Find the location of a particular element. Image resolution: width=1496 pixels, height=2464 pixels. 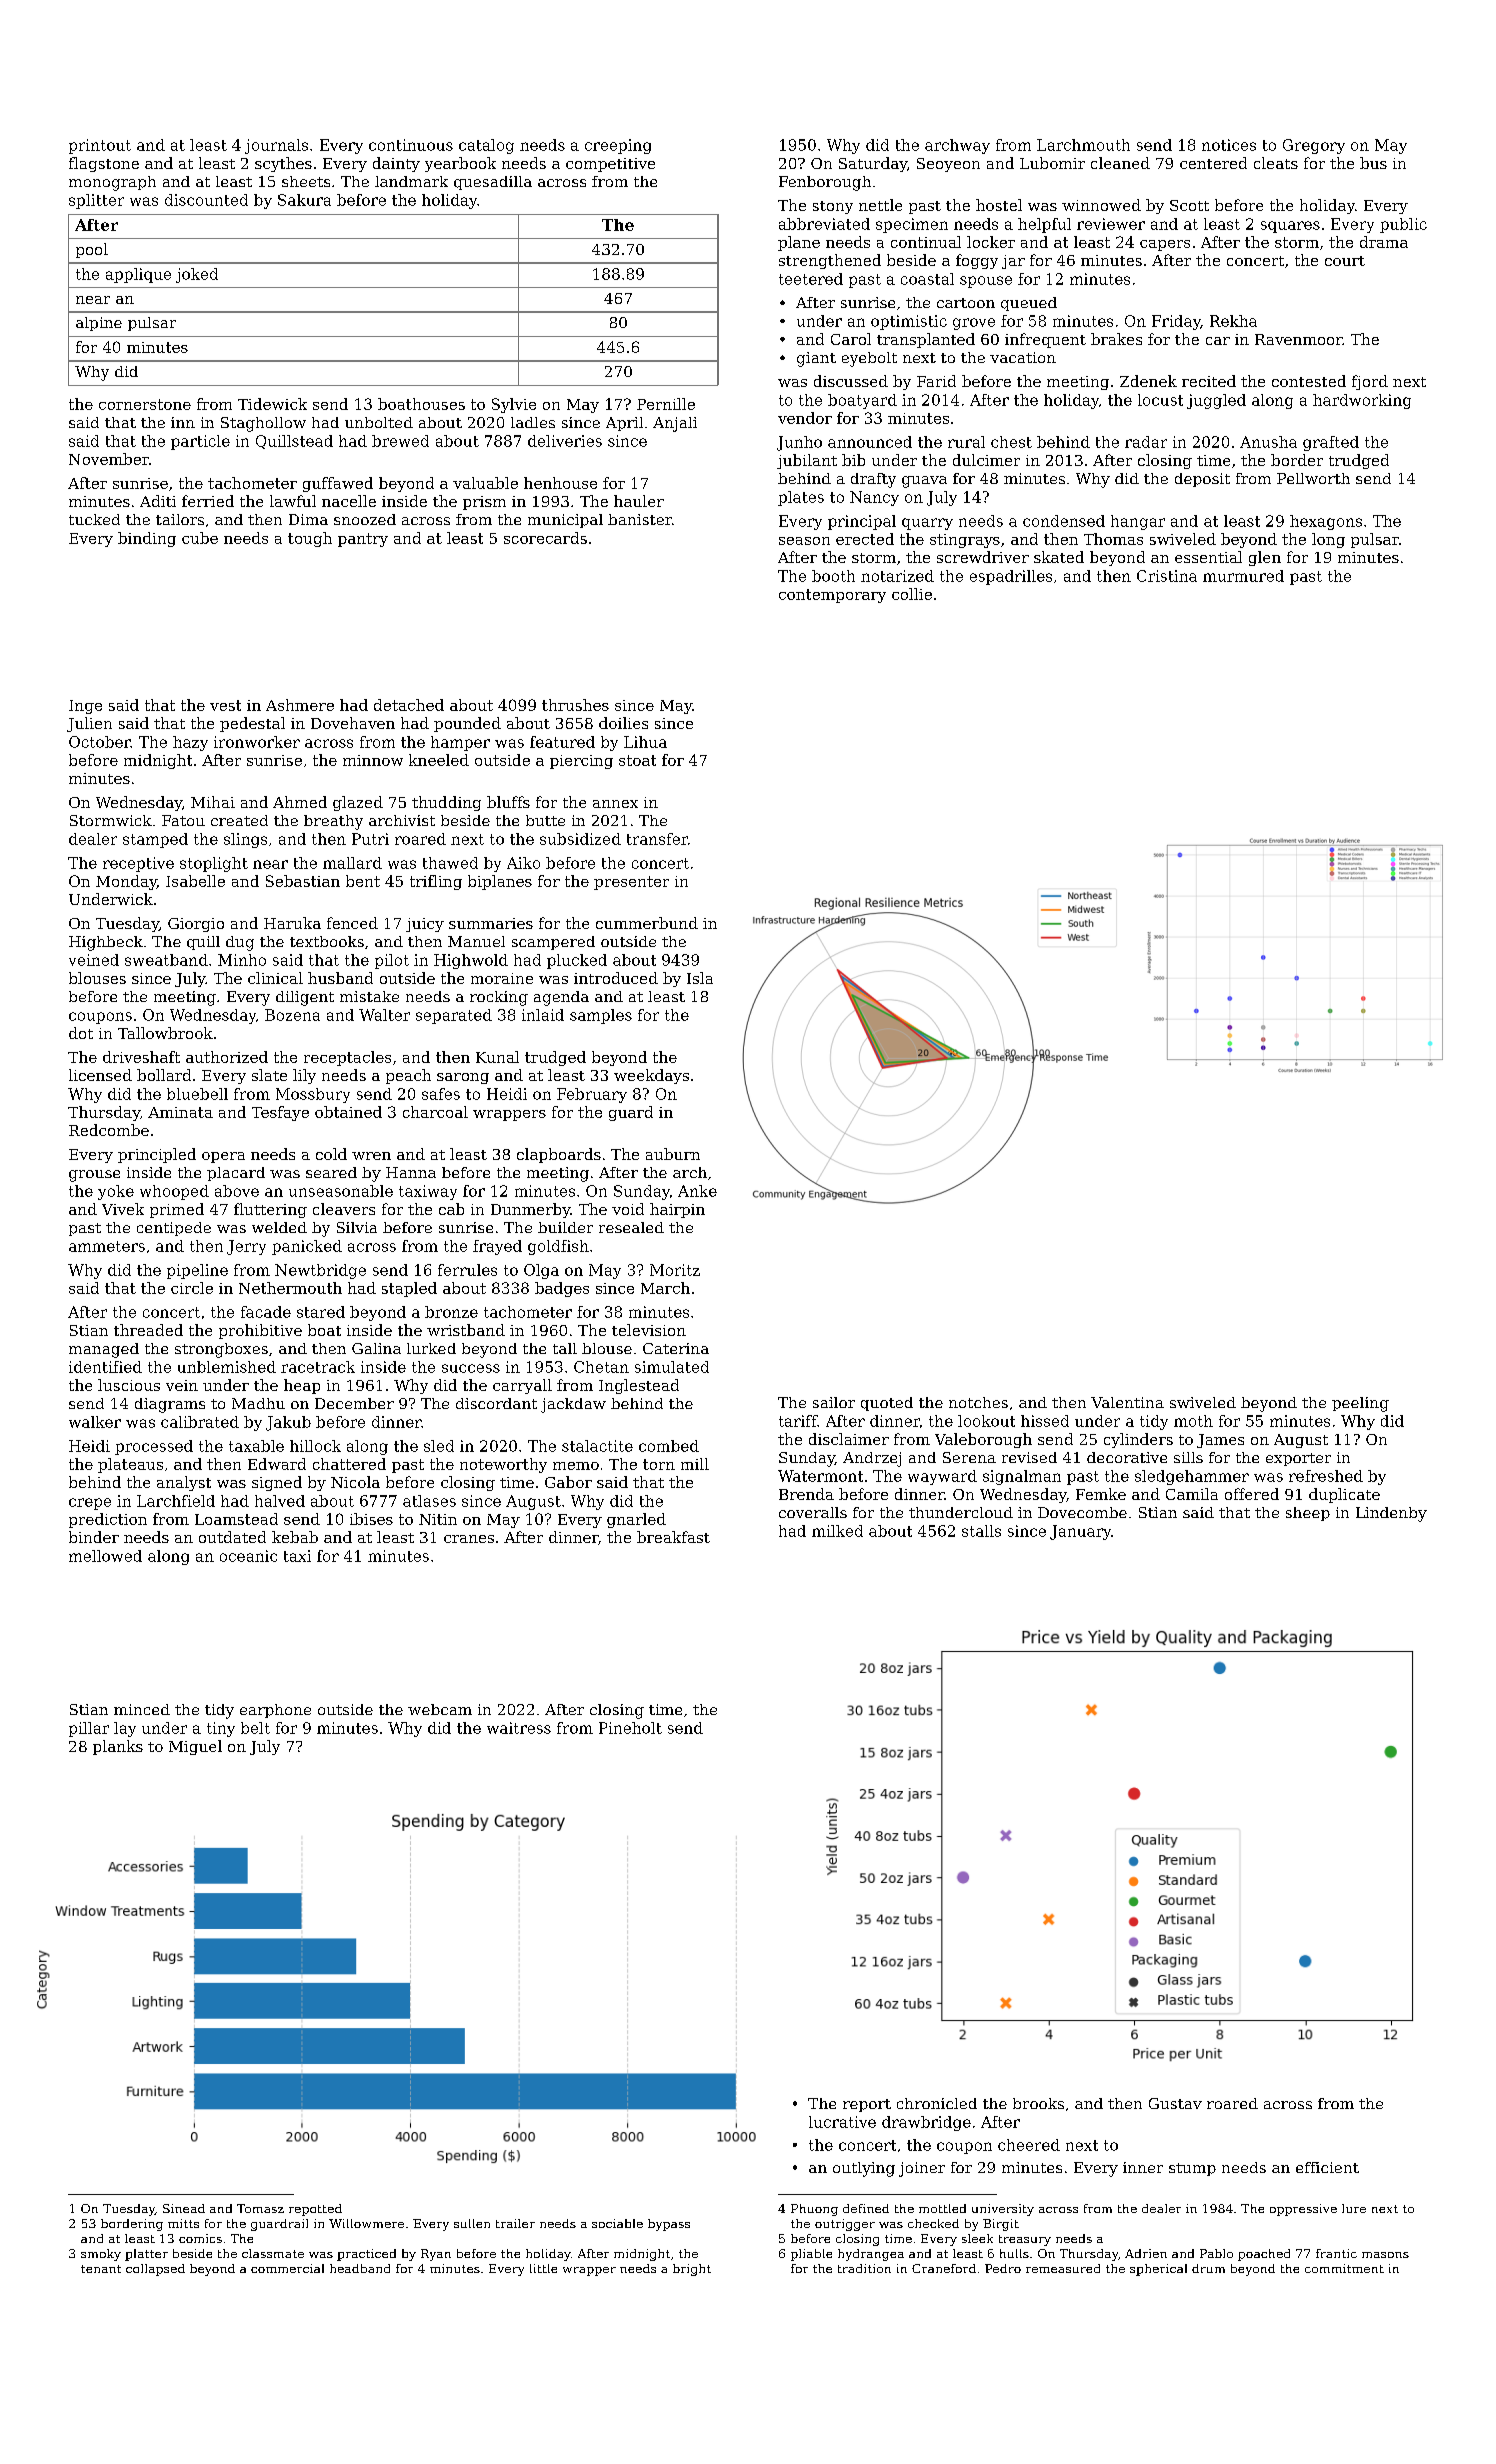

Craneford is located at coordinates (944, 2268).
